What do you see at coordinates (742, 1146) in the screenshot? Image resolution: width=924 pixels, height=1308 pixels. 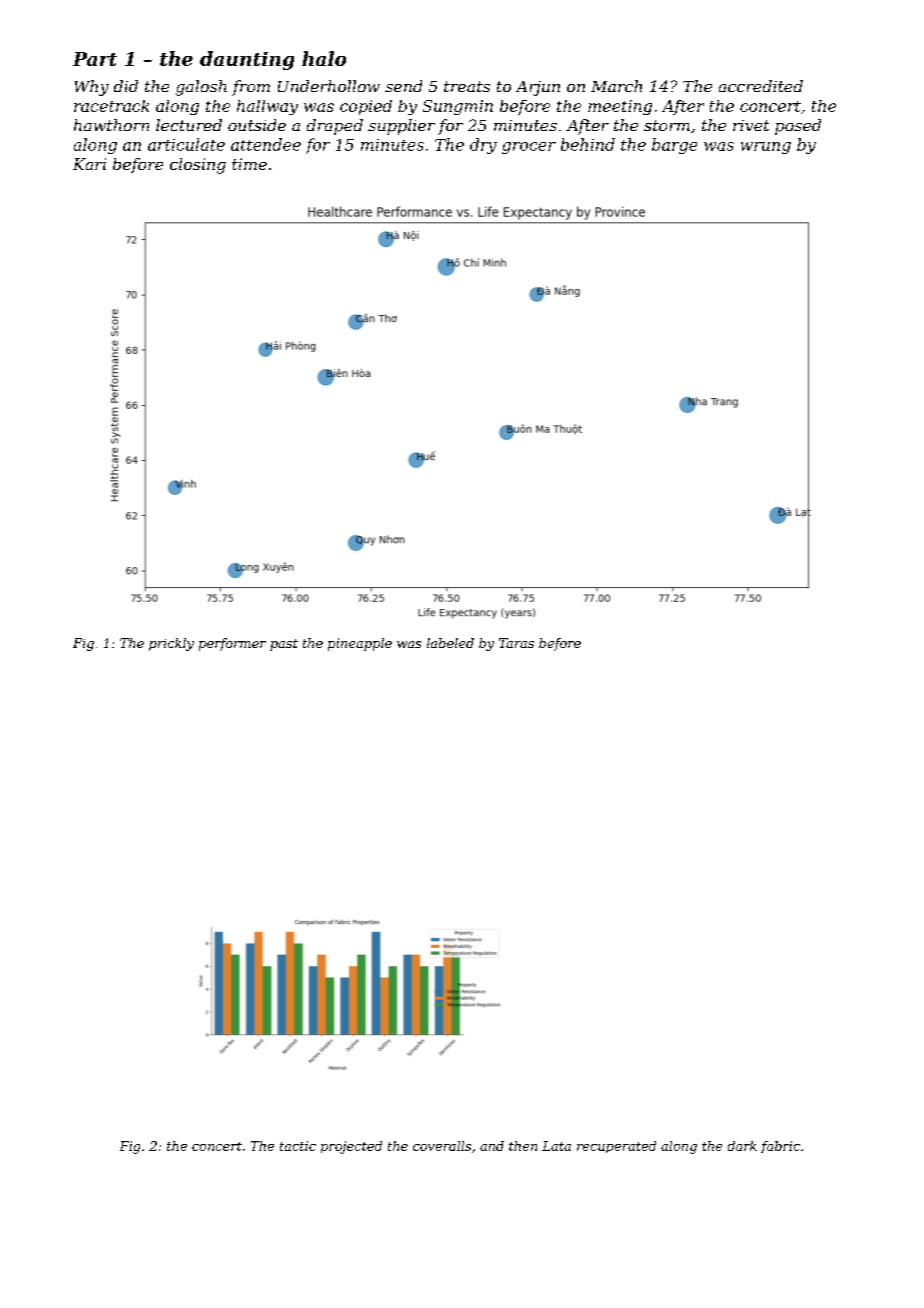 I see `dark` at bounding box center [742, 1146].
